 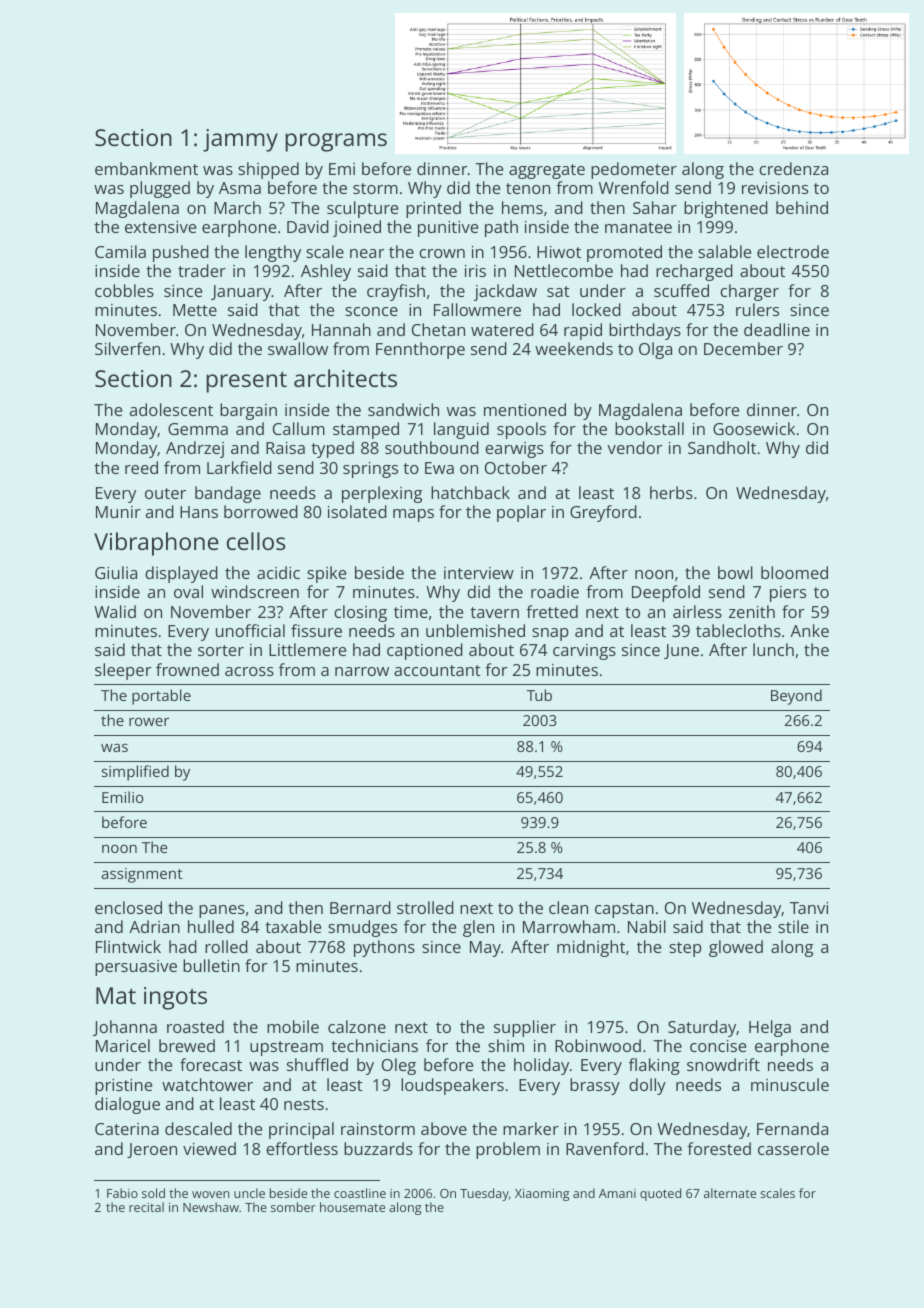 I want to click on airless, so click(x=697, y=611).
